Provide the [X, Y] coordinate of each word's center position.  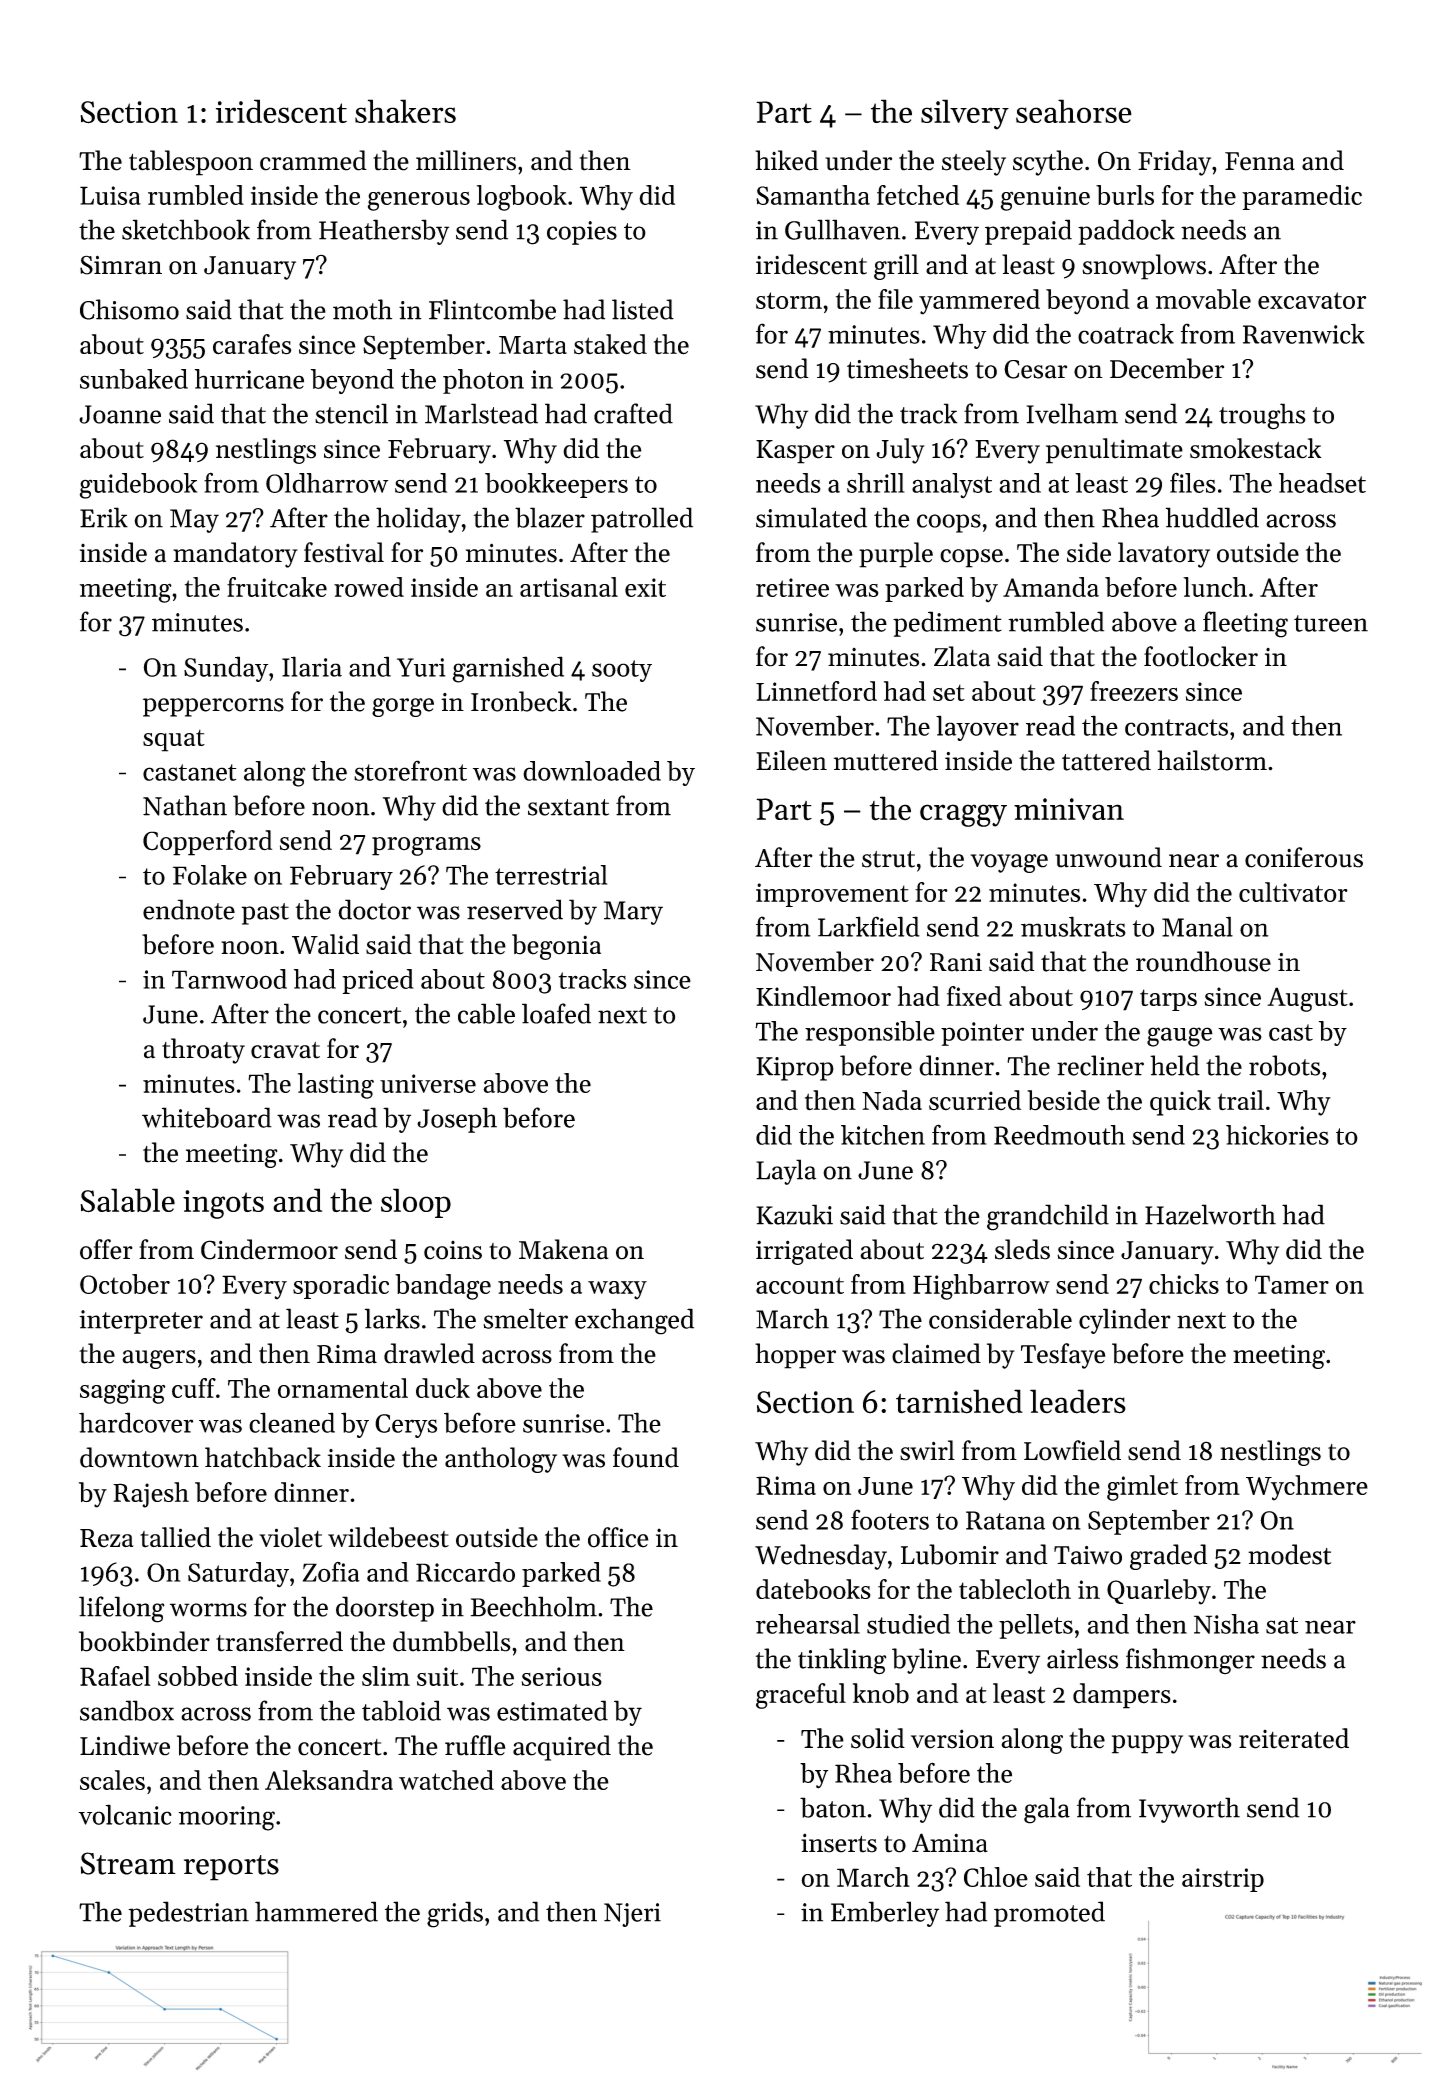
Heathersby [384, 232]
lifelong [122, 1609]
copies [582, 233]
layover [977, 728]
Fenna [1260, 161]
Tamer [1292, 1284]
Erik [104, 517]
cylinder [1125, 1321]
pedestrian [188, 1914]
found [646, 1457]
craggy [963, 815]
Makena [564, 1249]
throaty [203, 1051]
